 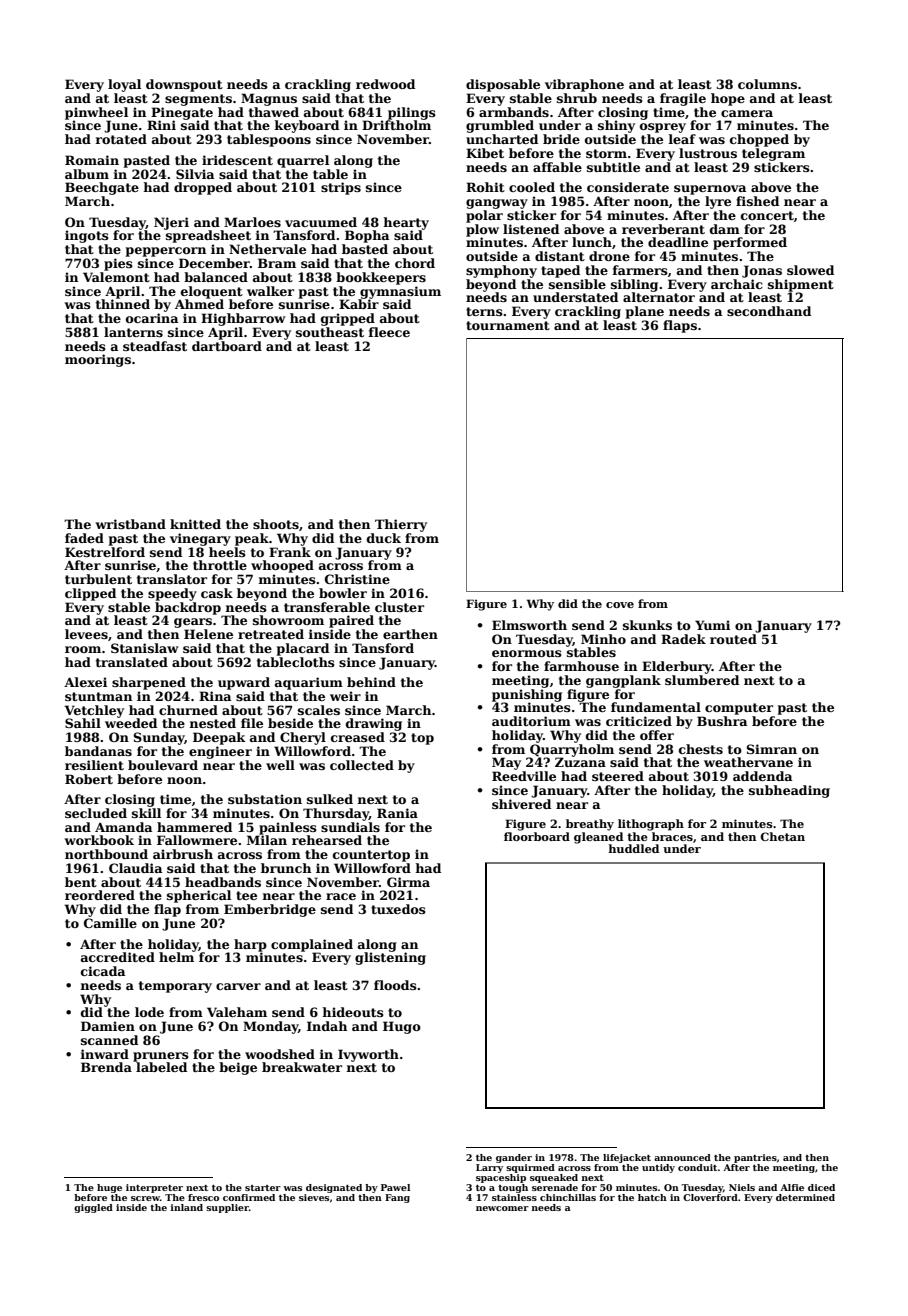 I want to click on screw, so click(x=145, y=1198).
